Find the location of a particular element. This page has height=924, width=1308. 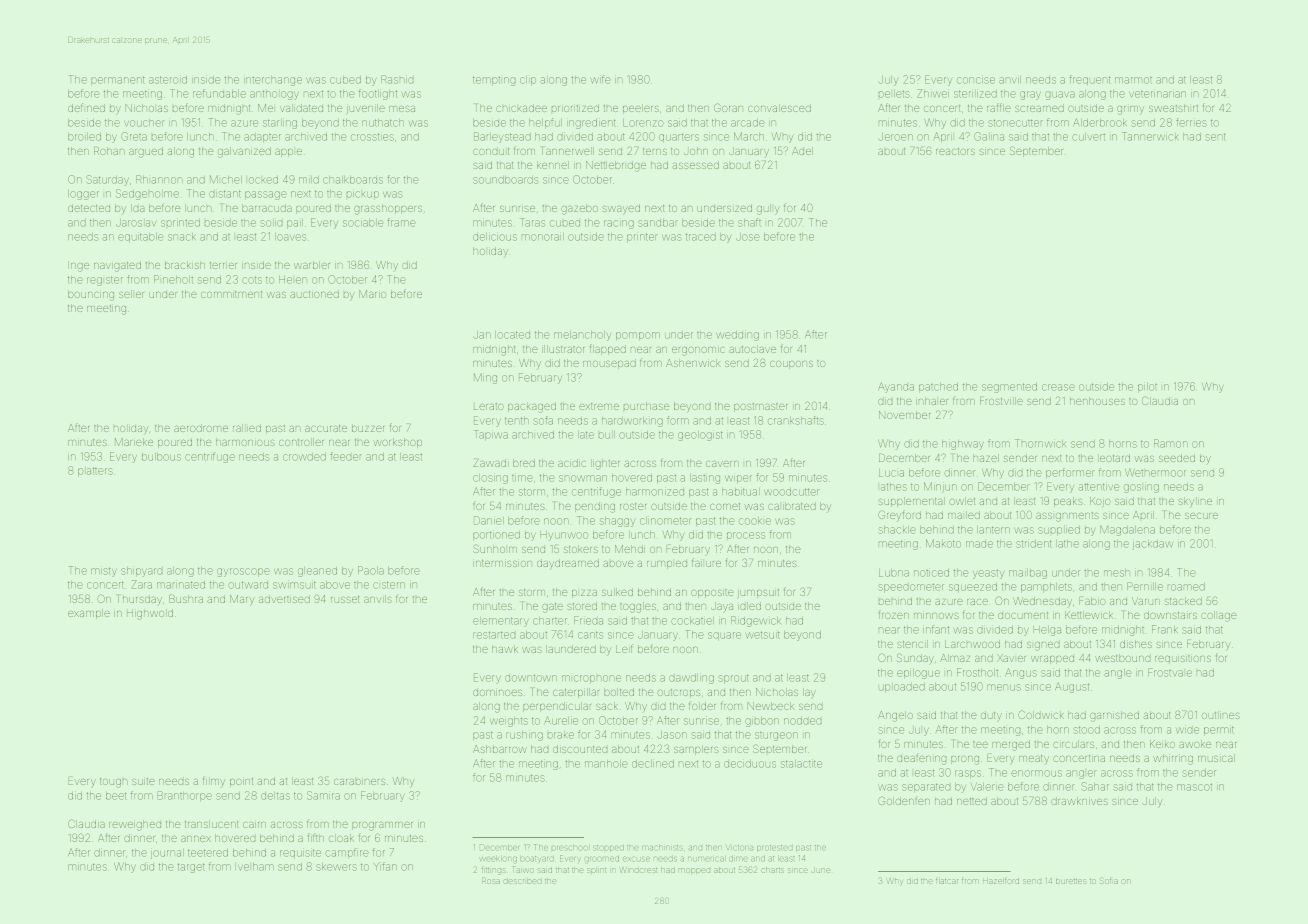

Branthorpe is located at coordinates (185, 796).
